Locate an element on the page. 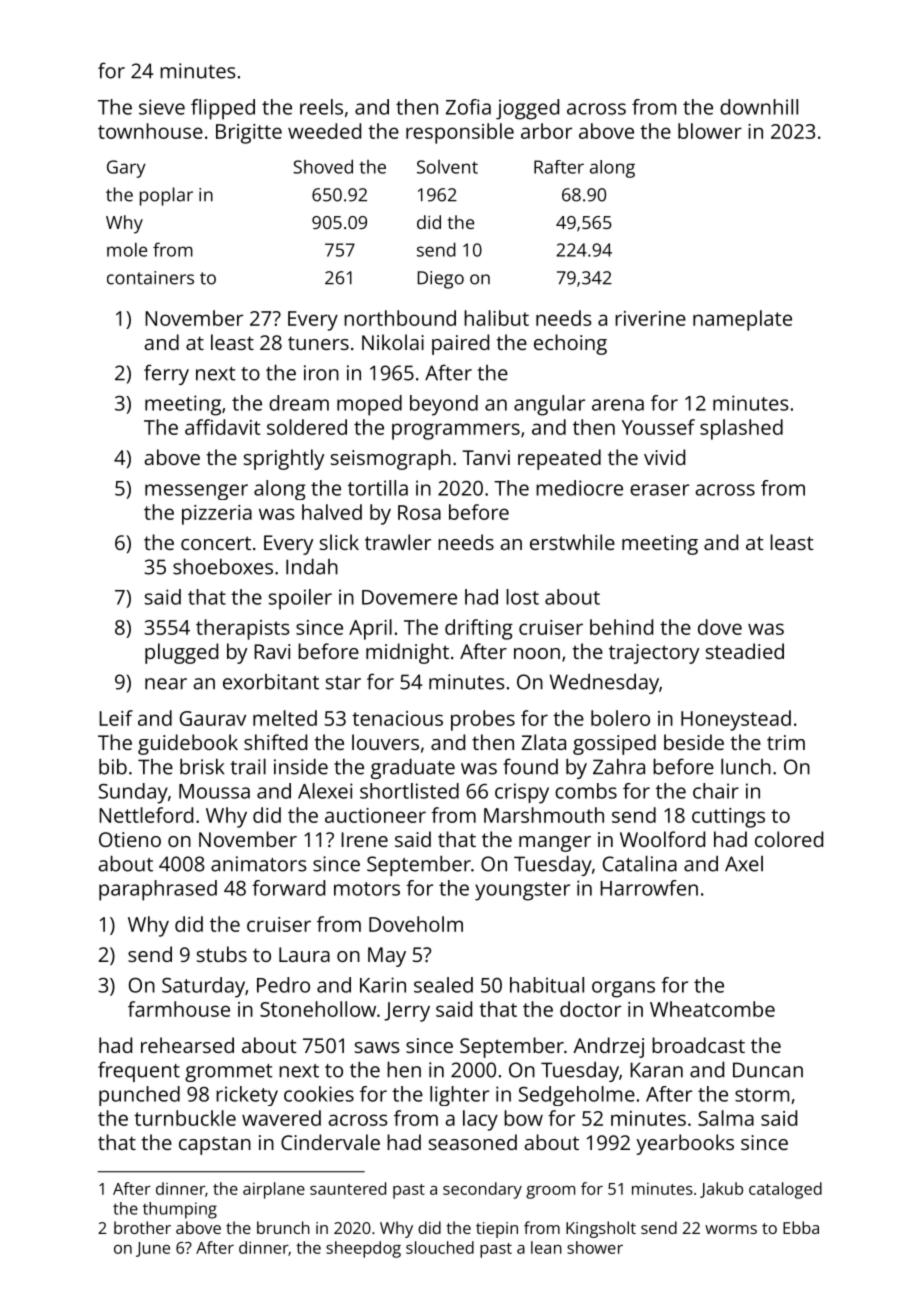 The image size is (924, 1311). cataloged is located at coordinates (785, 1190).
